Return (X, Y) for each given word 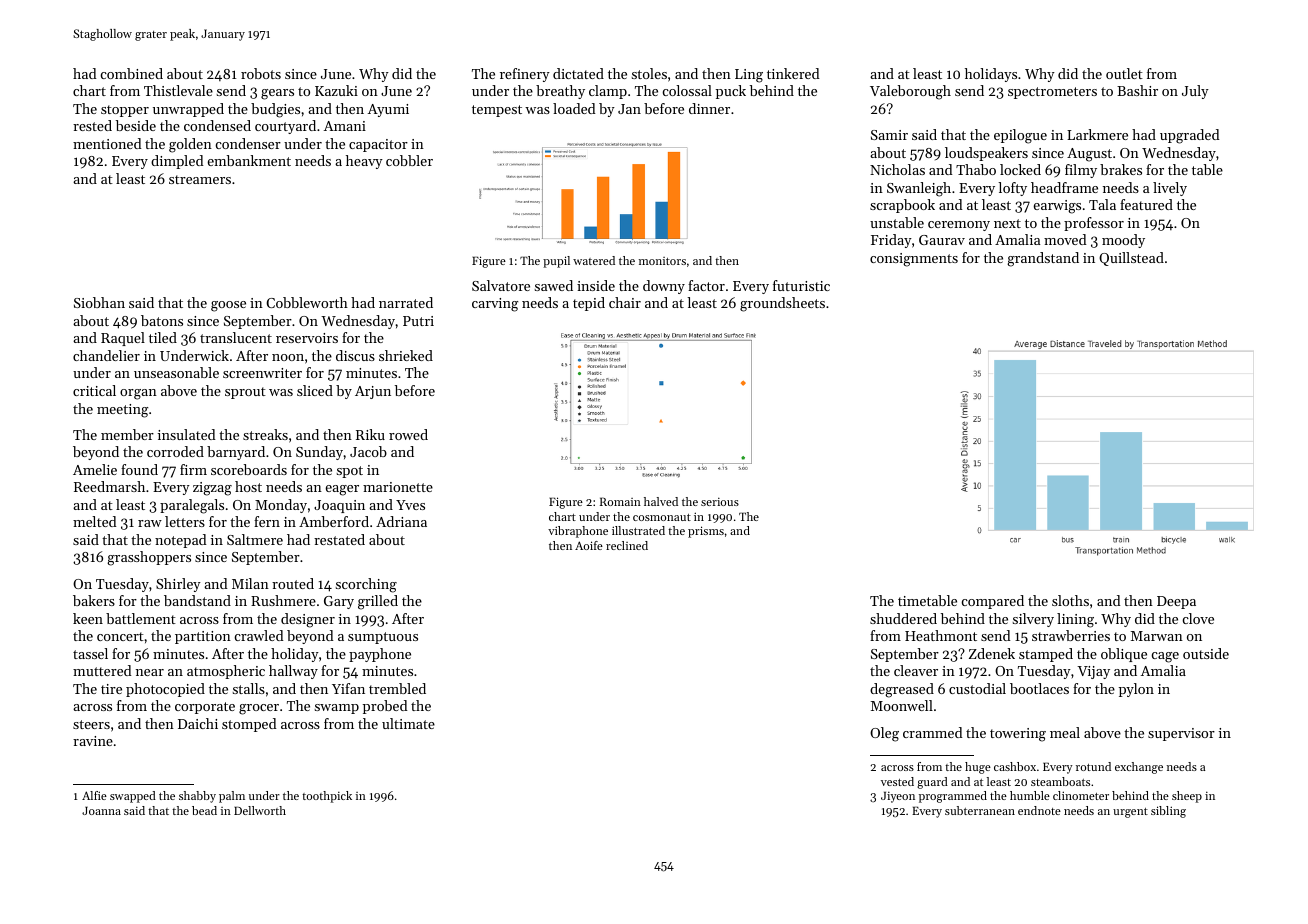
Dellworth (260, 810)
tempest (497, 111)
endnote (1039, 810)
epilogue (1020, 136)
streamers (200, 179)
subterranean (980, 810)
